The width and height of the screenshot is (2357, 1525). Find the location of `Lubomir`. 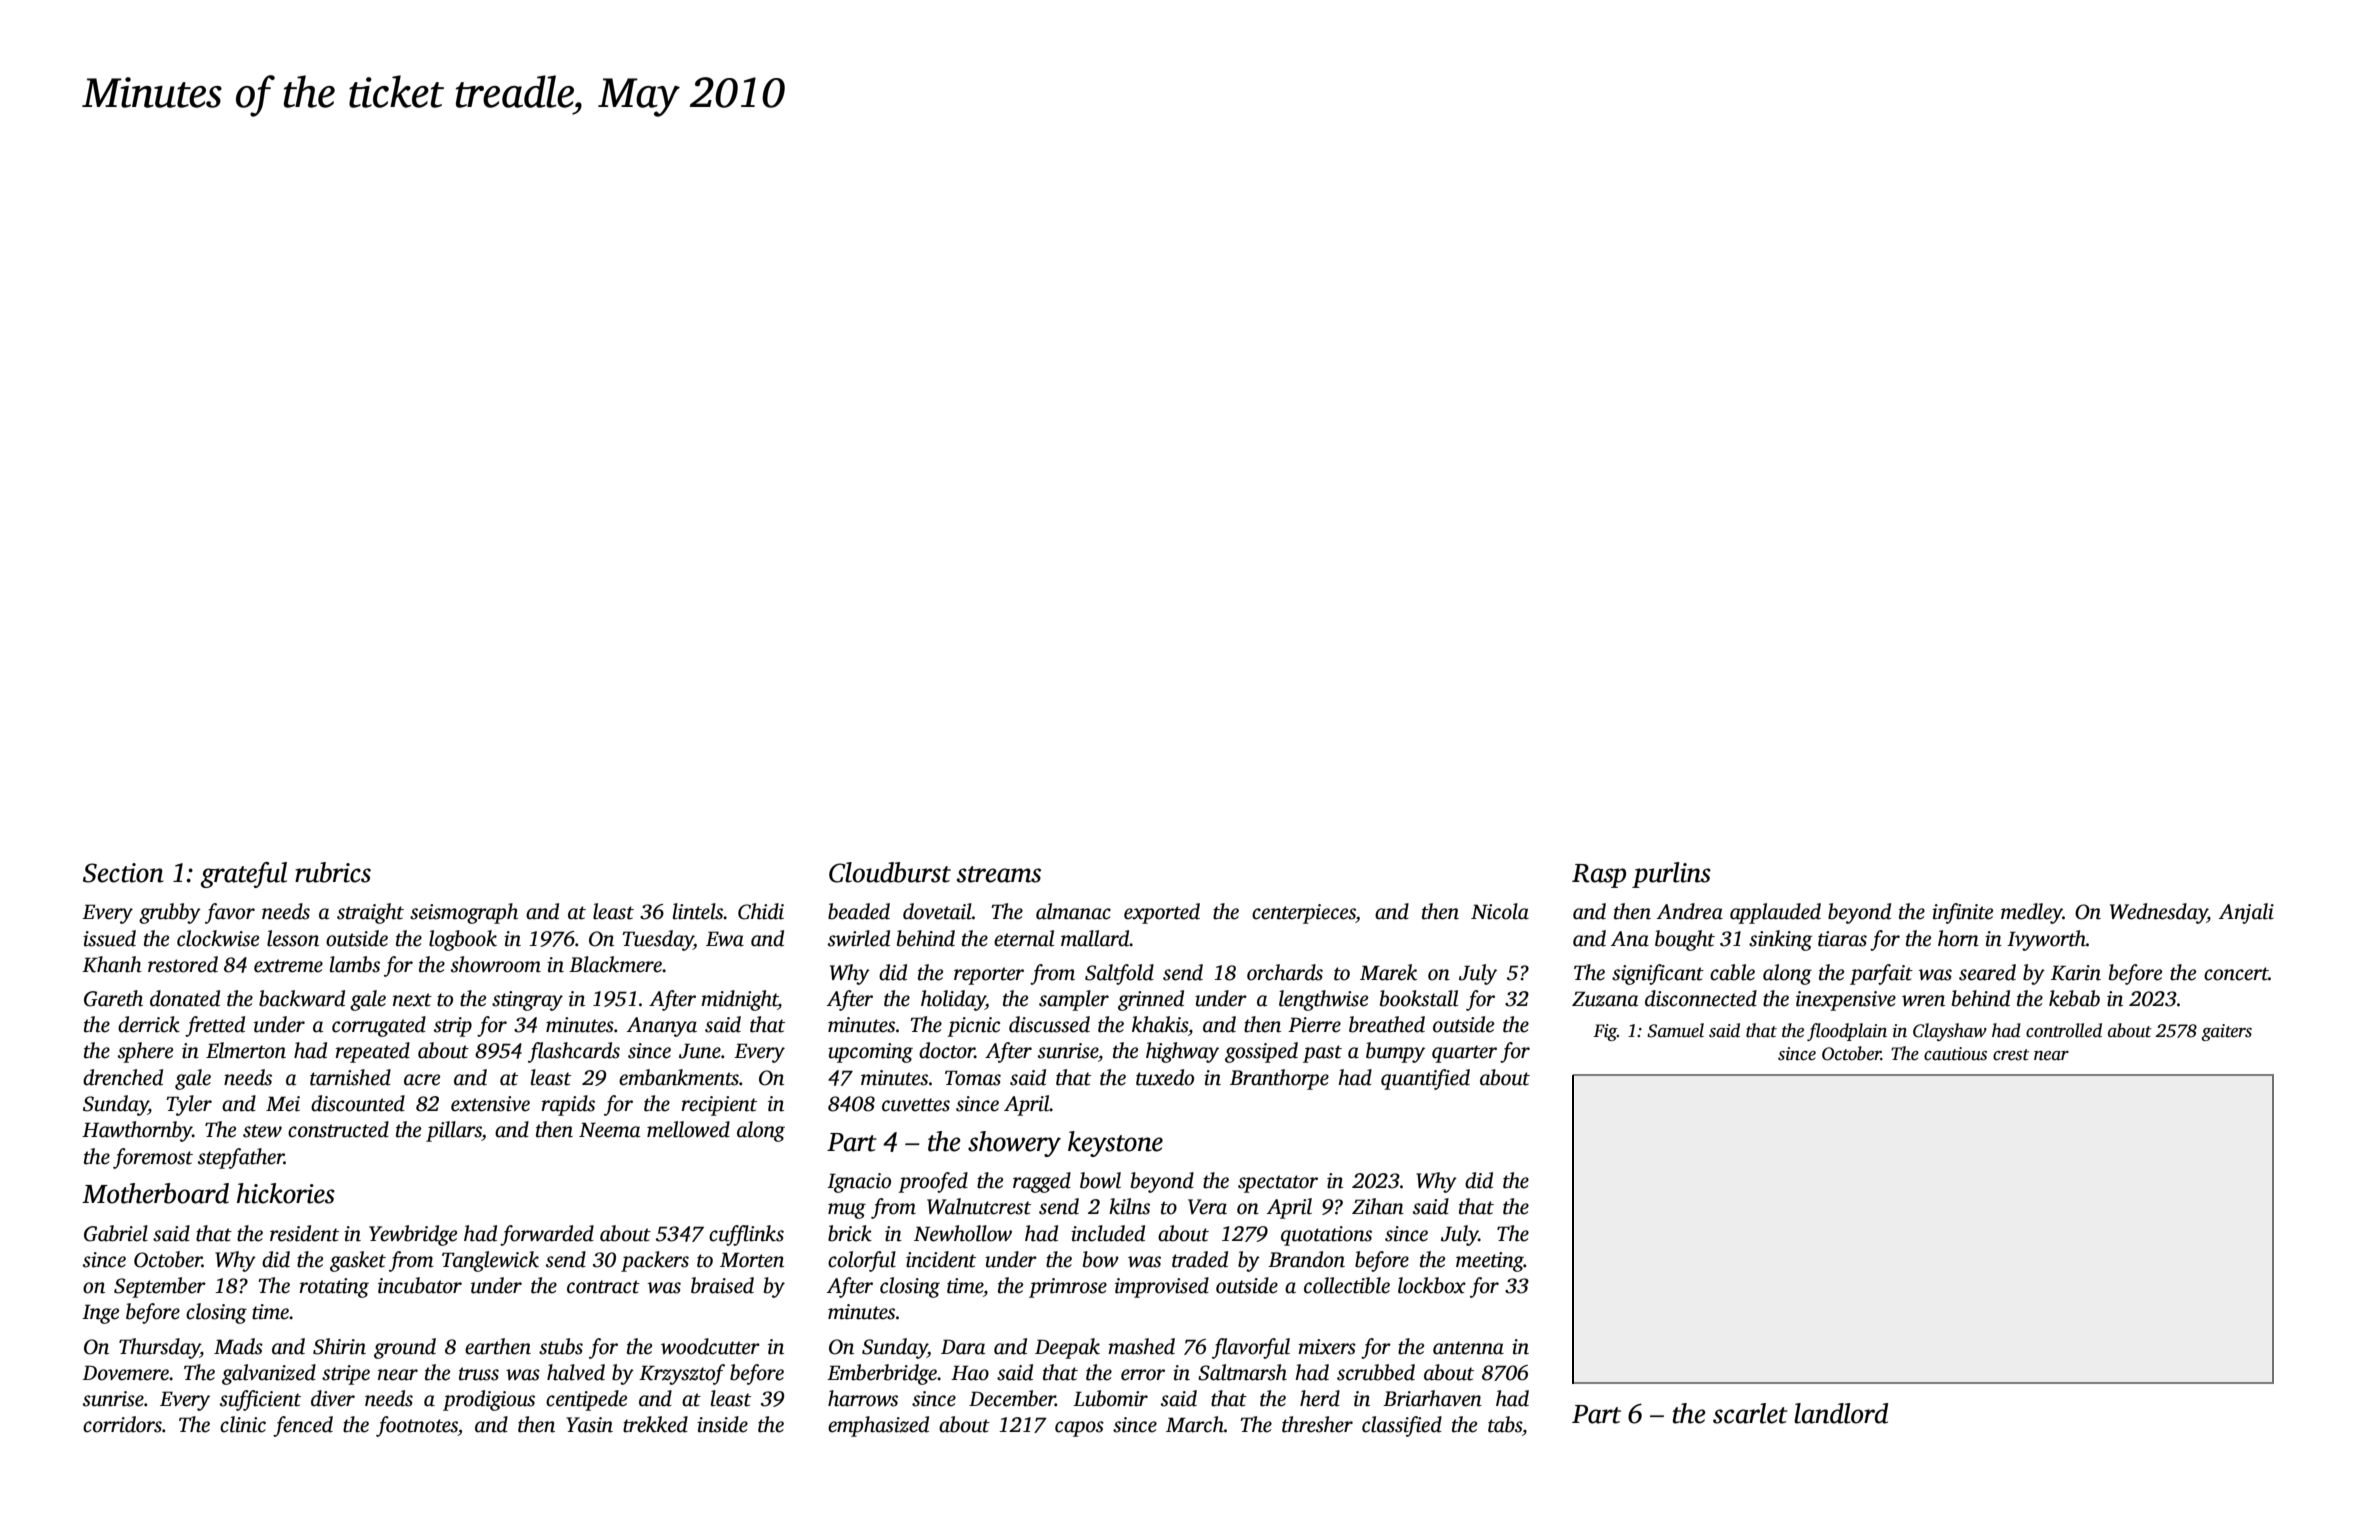

Lubomir is located at coordinates (1110, 1398).
